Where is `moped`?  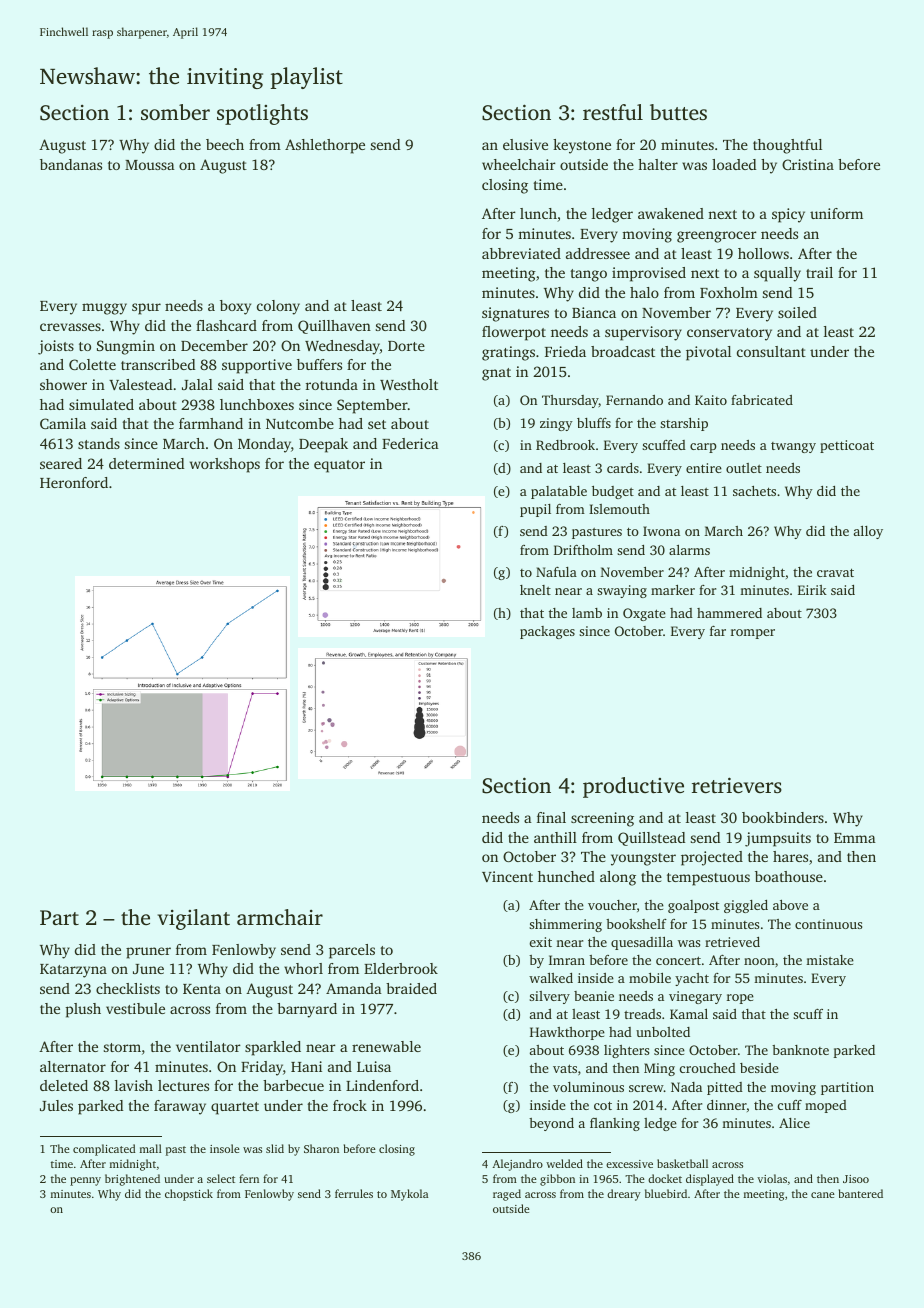
moped is located at coordinates (826, 1106).
